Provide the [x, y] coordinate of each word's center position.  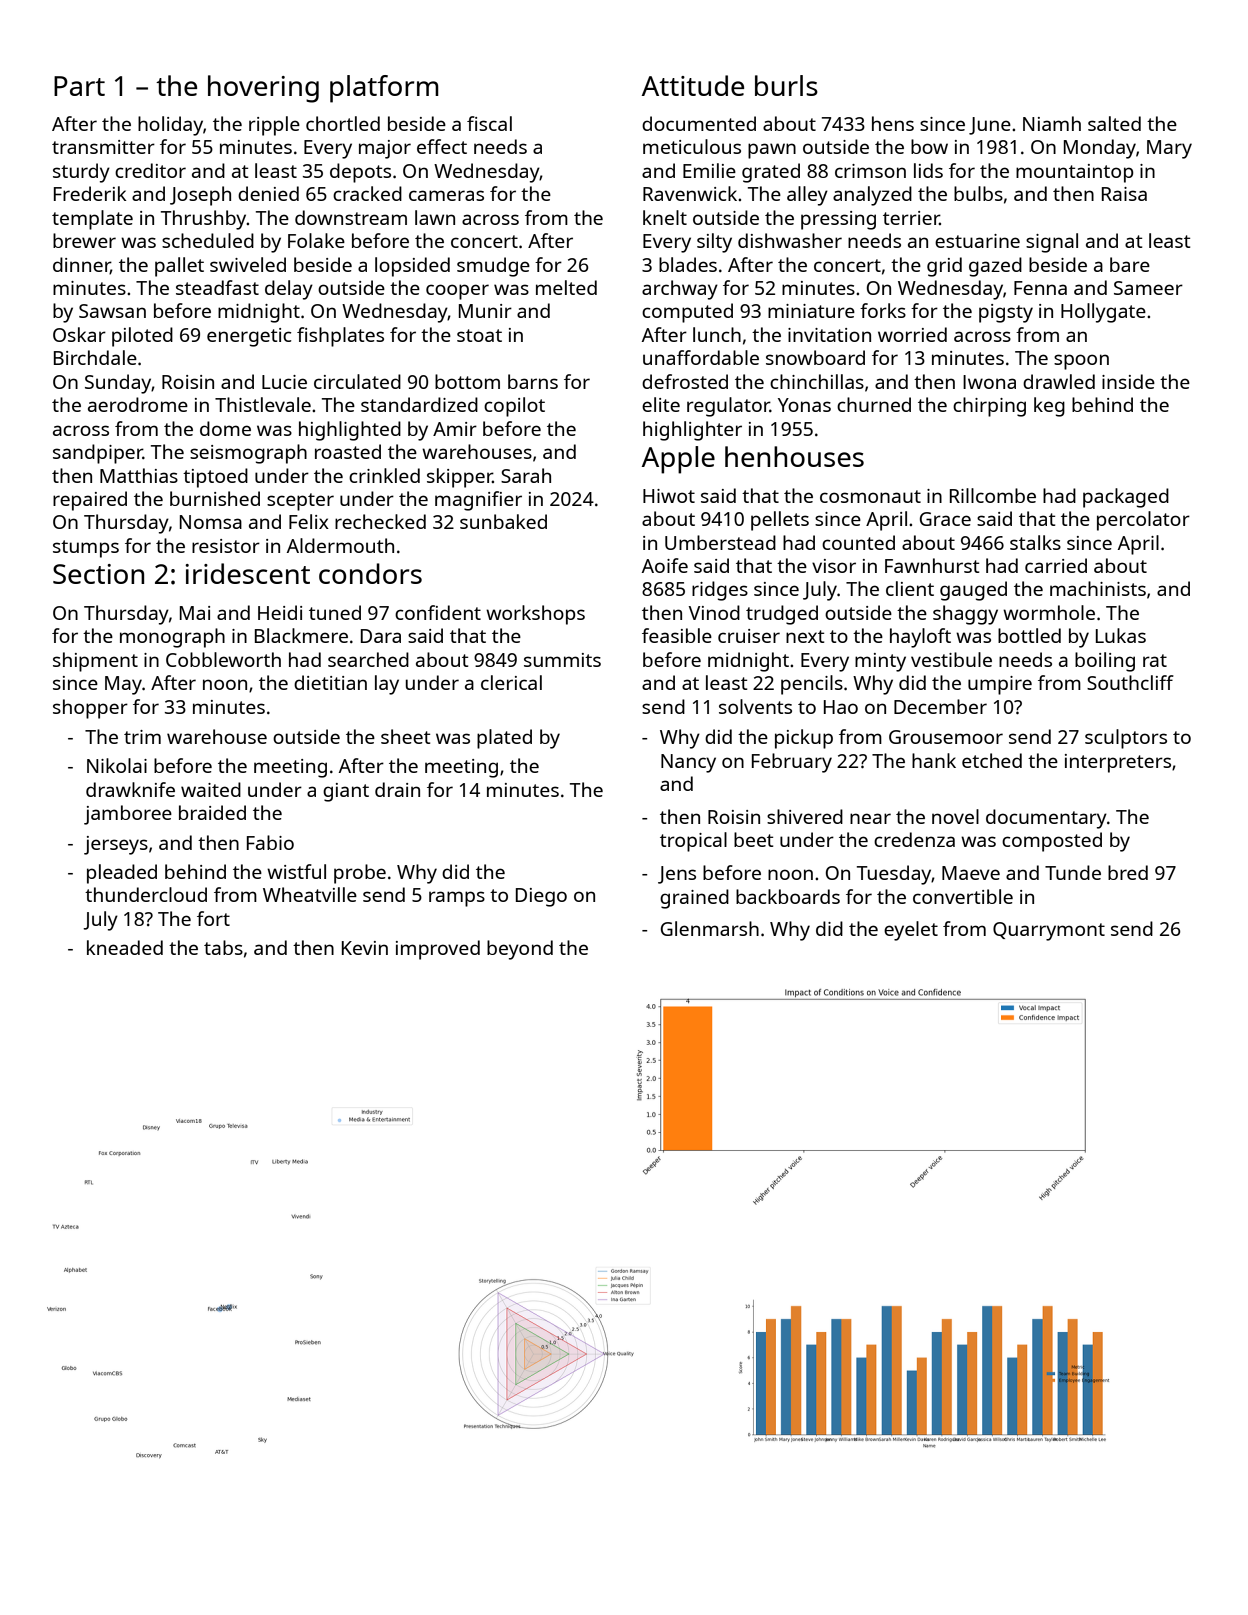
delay [289, 290]
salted [1114, 123]
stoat [479, 335]
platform [384, 89]
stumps [86, 549]
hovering [263, 89]
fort [213, 918]
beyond [520, 950]
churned [874, 404]
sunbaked [503, 521]
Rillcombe [993, 495]
